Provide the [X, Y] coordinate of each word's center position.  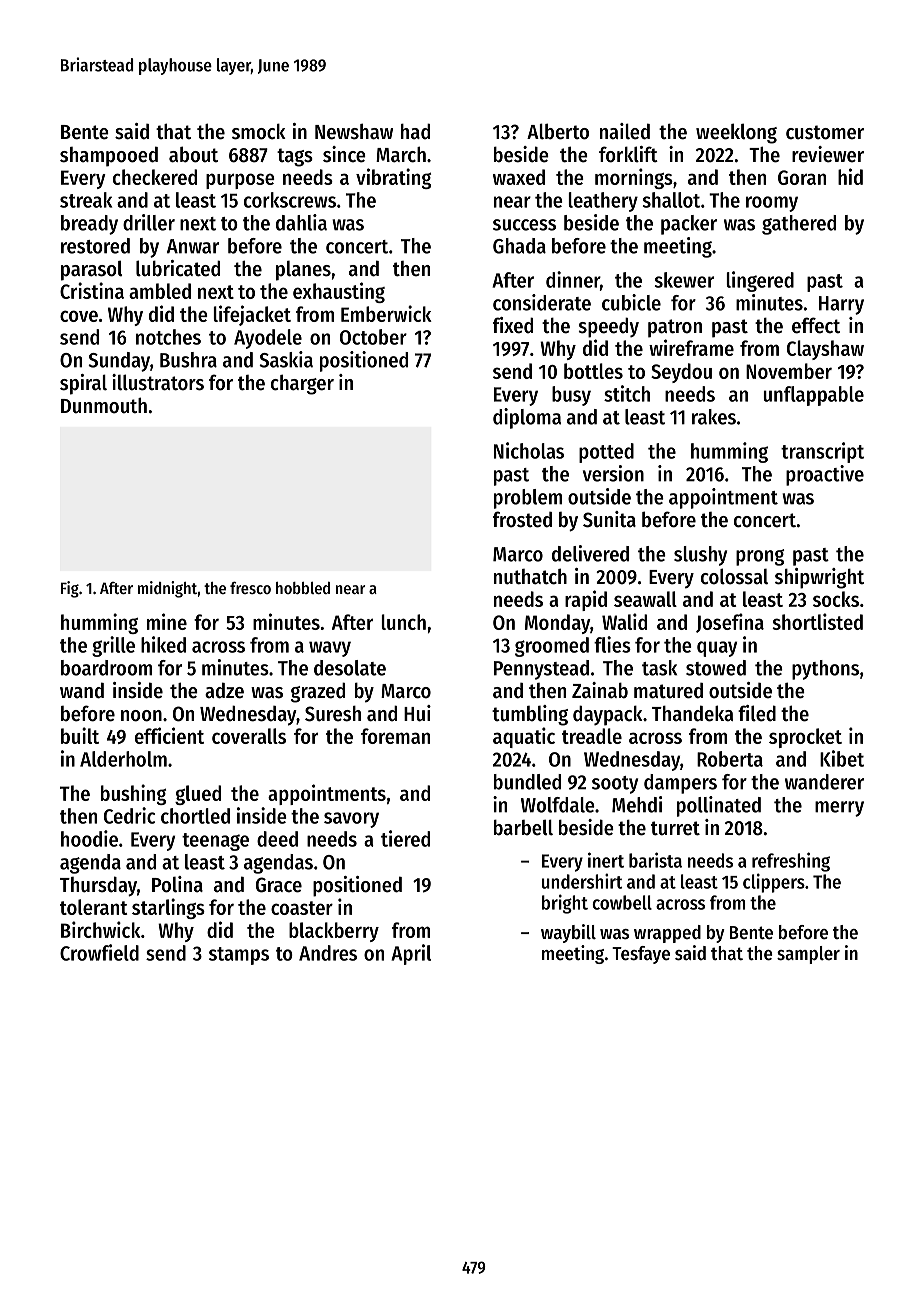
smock [259, 131]
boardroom [106, 668]
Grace [279, 885]
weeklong [736, 133]
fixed [513, 325]
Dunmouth [104, 405]
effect [816, 325]
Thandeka [692, 713]
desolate [350, 668]
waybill [568, 933]
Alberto [558, 131]
